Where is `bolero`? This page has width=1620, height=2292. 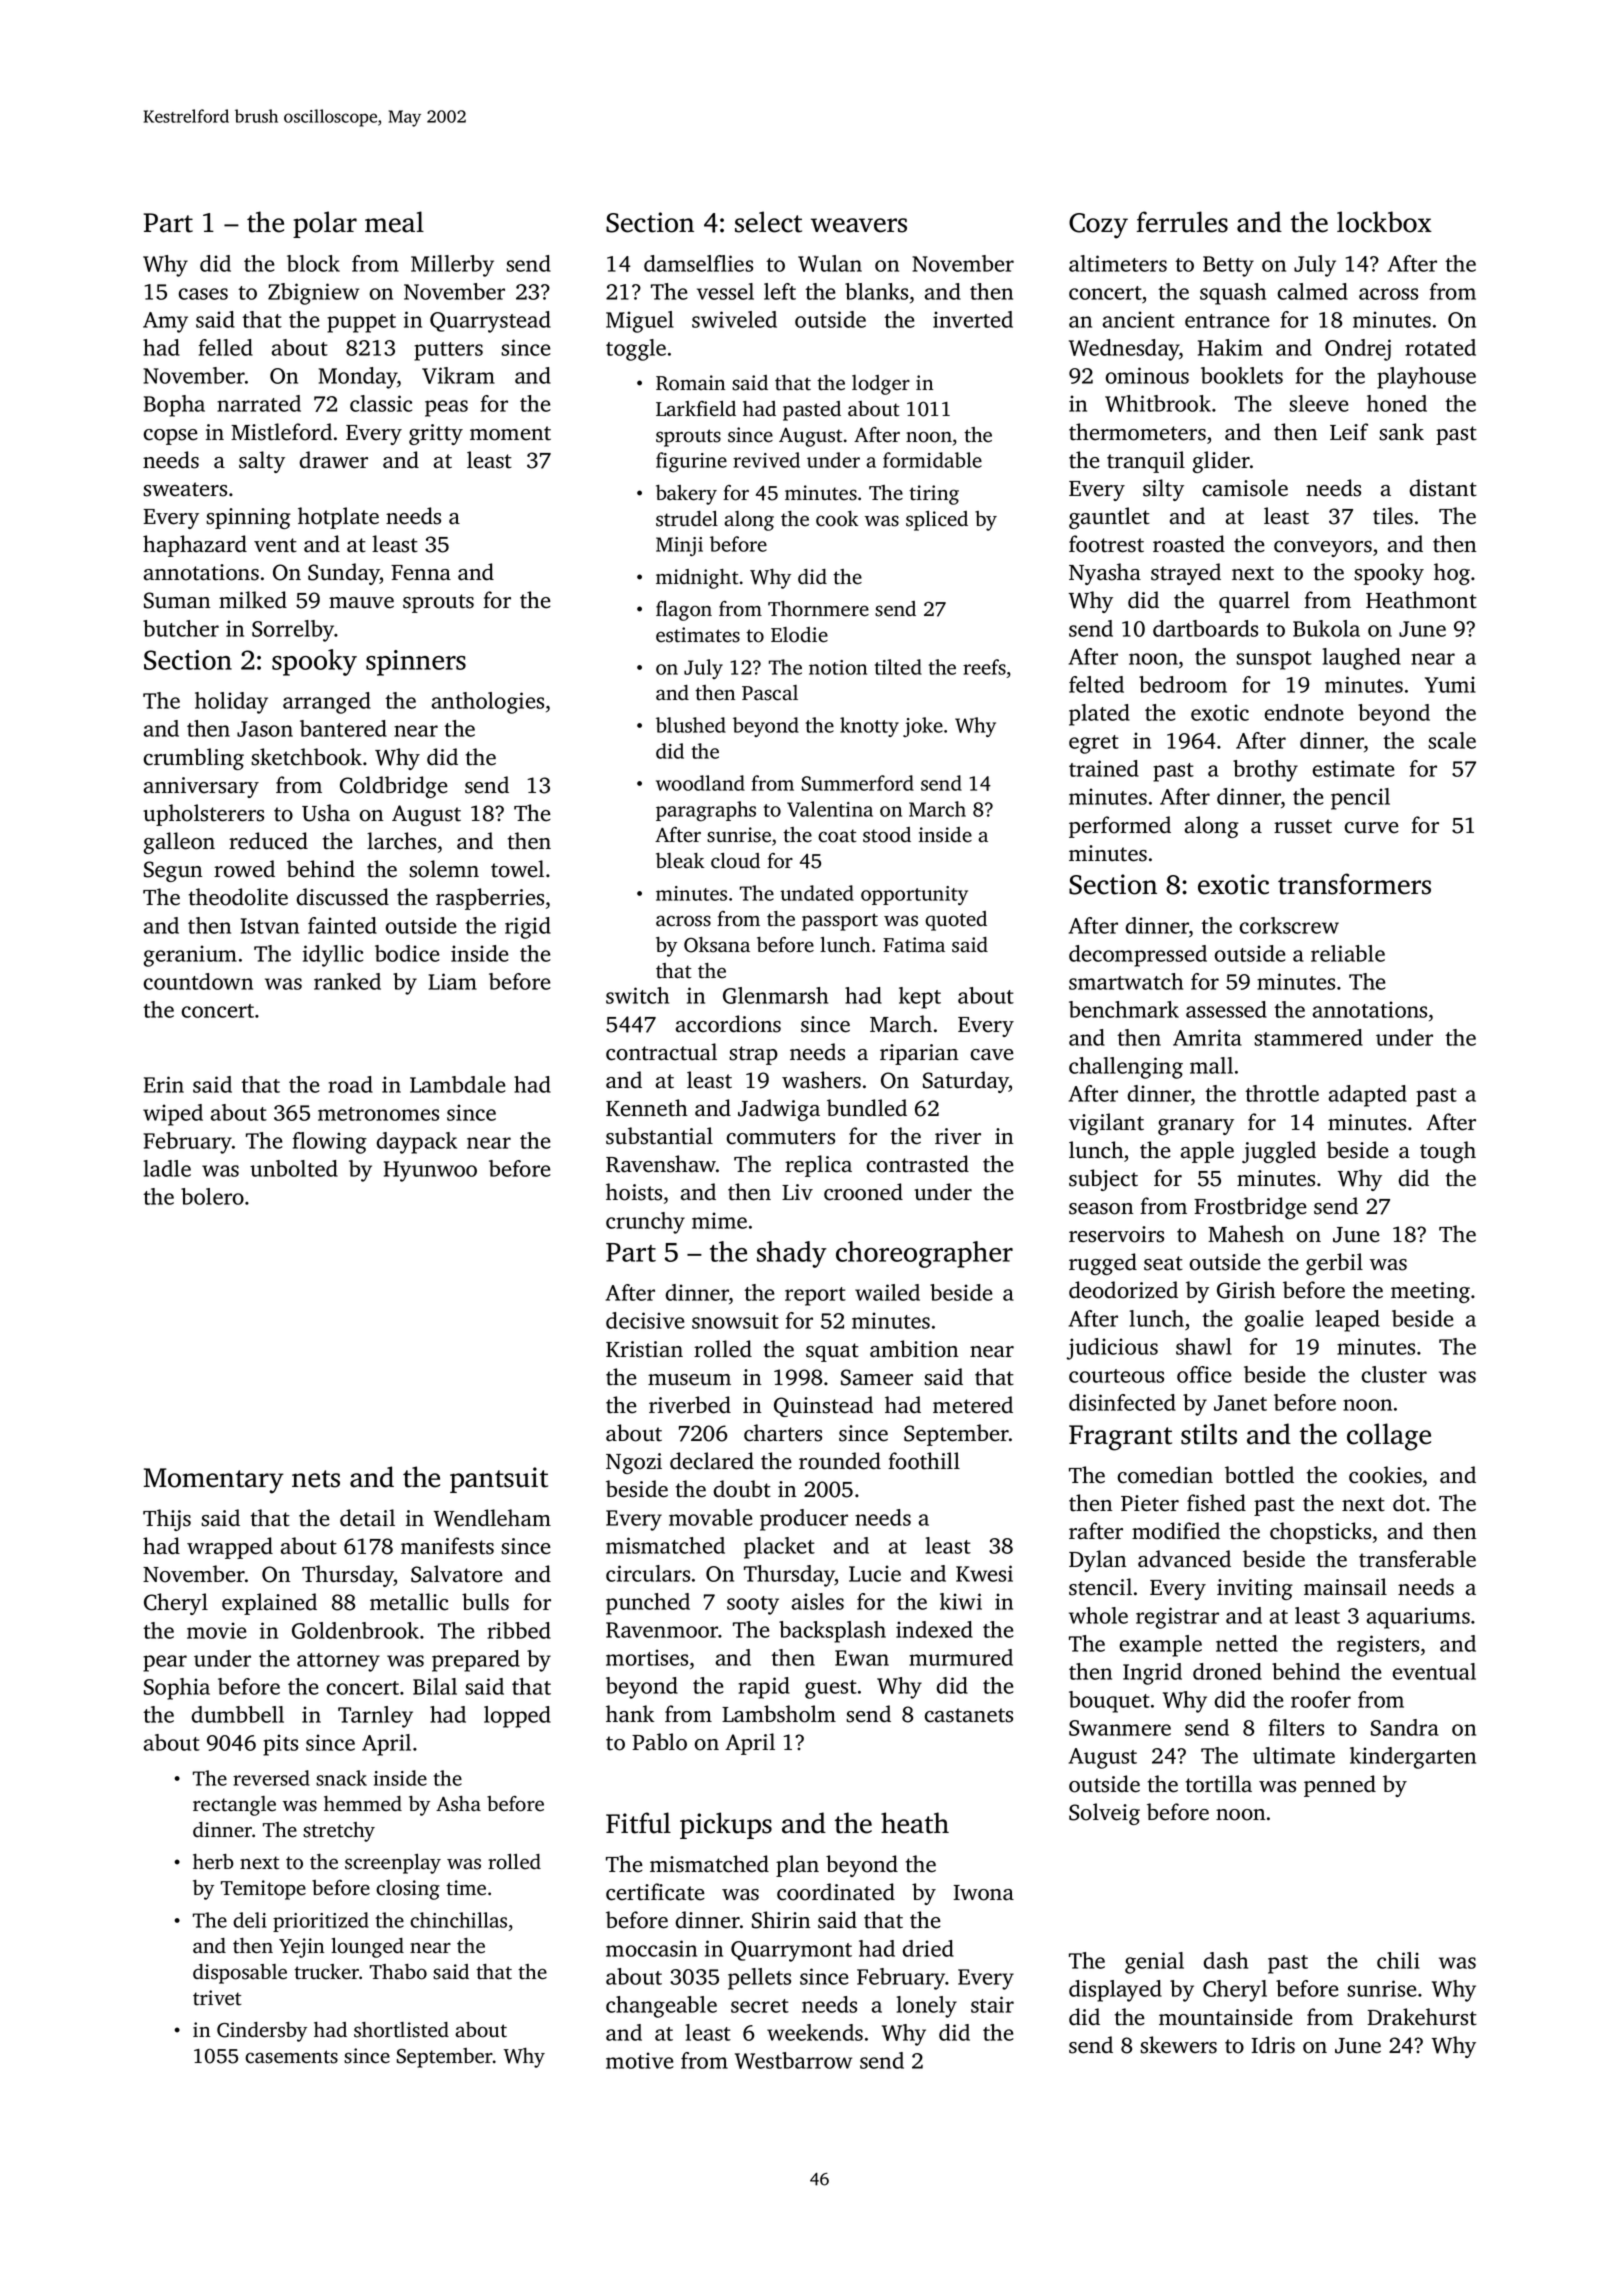 bolero is located at coordinates (212, 1196).
